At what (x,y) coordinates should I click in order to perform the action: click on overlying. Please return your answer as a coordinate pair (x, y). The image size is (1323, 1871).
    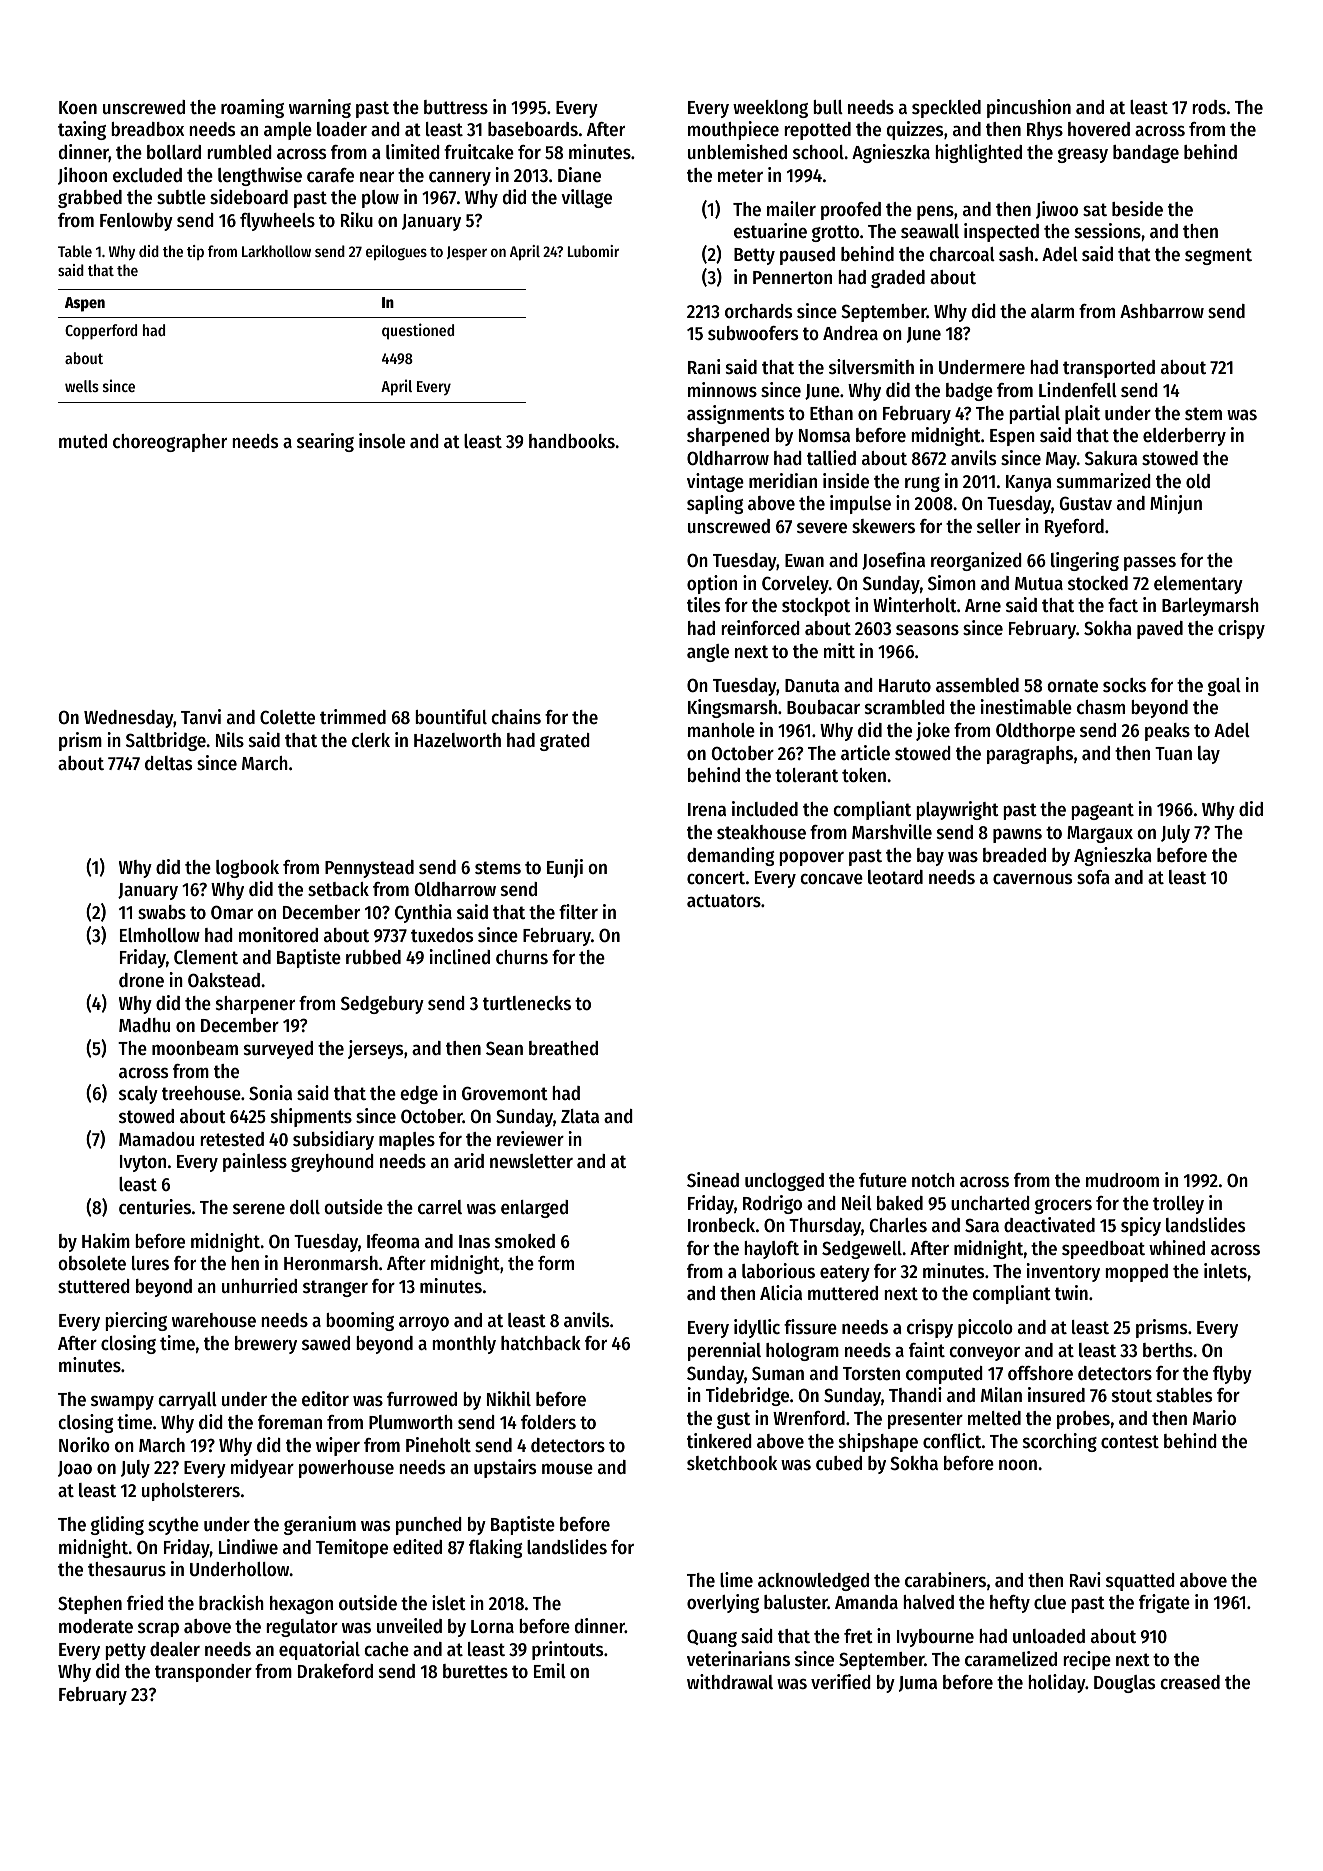
    Looking at the image, I should click on (723, 1603).
